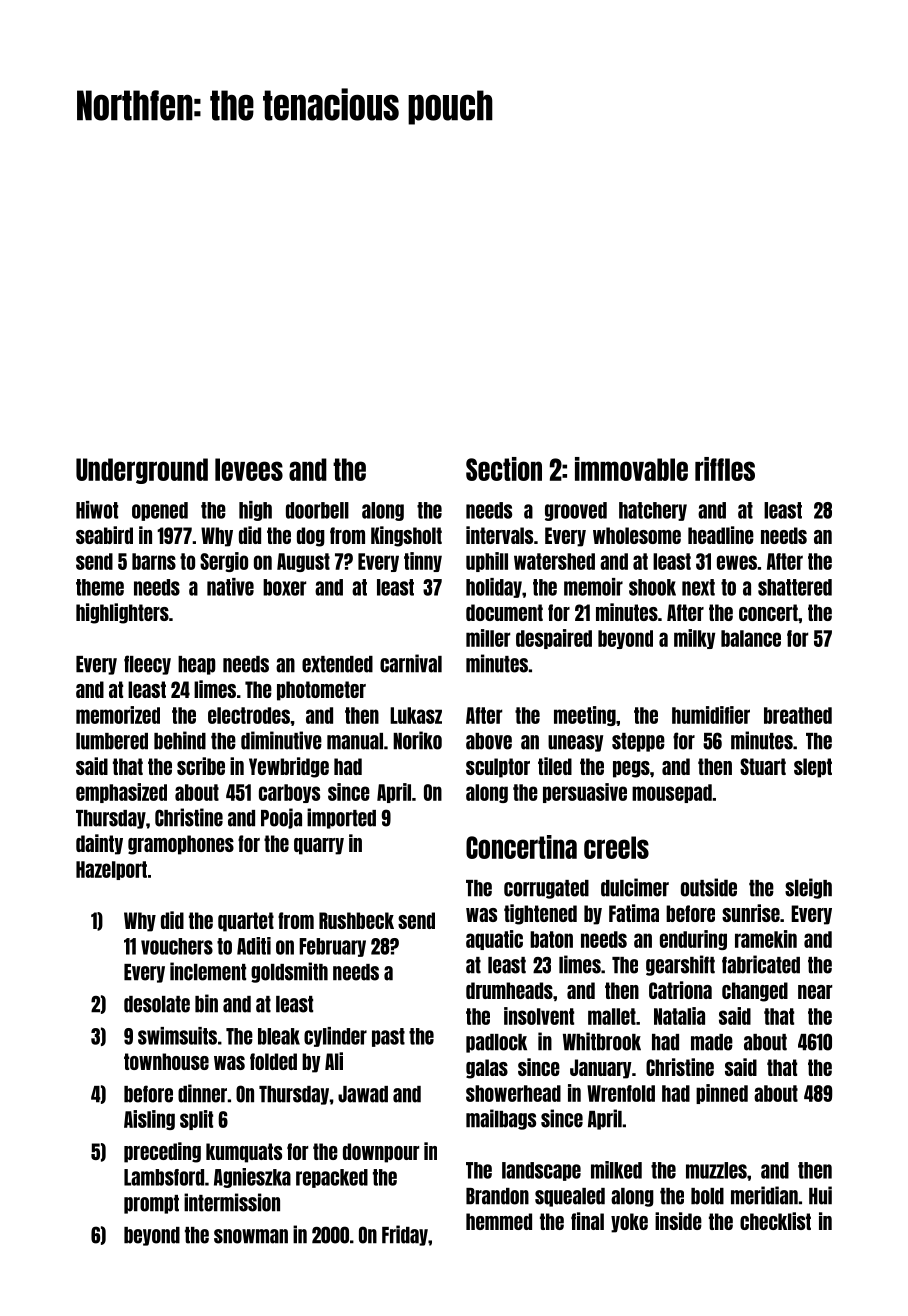  Describe the element at coordinates (249, 469) in the screenshot. I see `levees` at that location.
